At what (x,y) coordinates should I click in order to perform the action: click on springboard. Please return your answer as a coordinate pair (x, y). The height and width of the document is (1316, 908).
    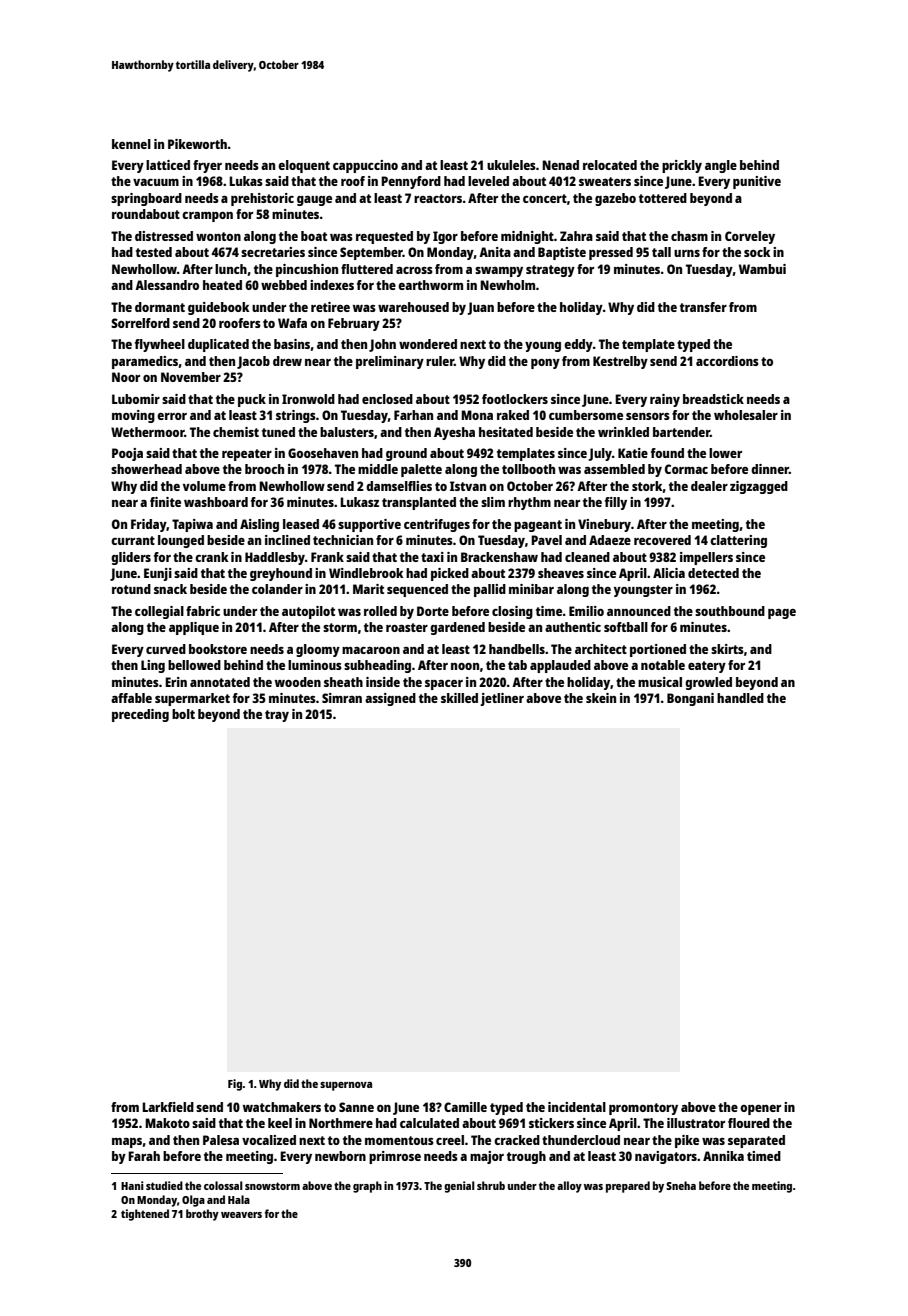
    Looking at the image, I should click on (146, 199).
